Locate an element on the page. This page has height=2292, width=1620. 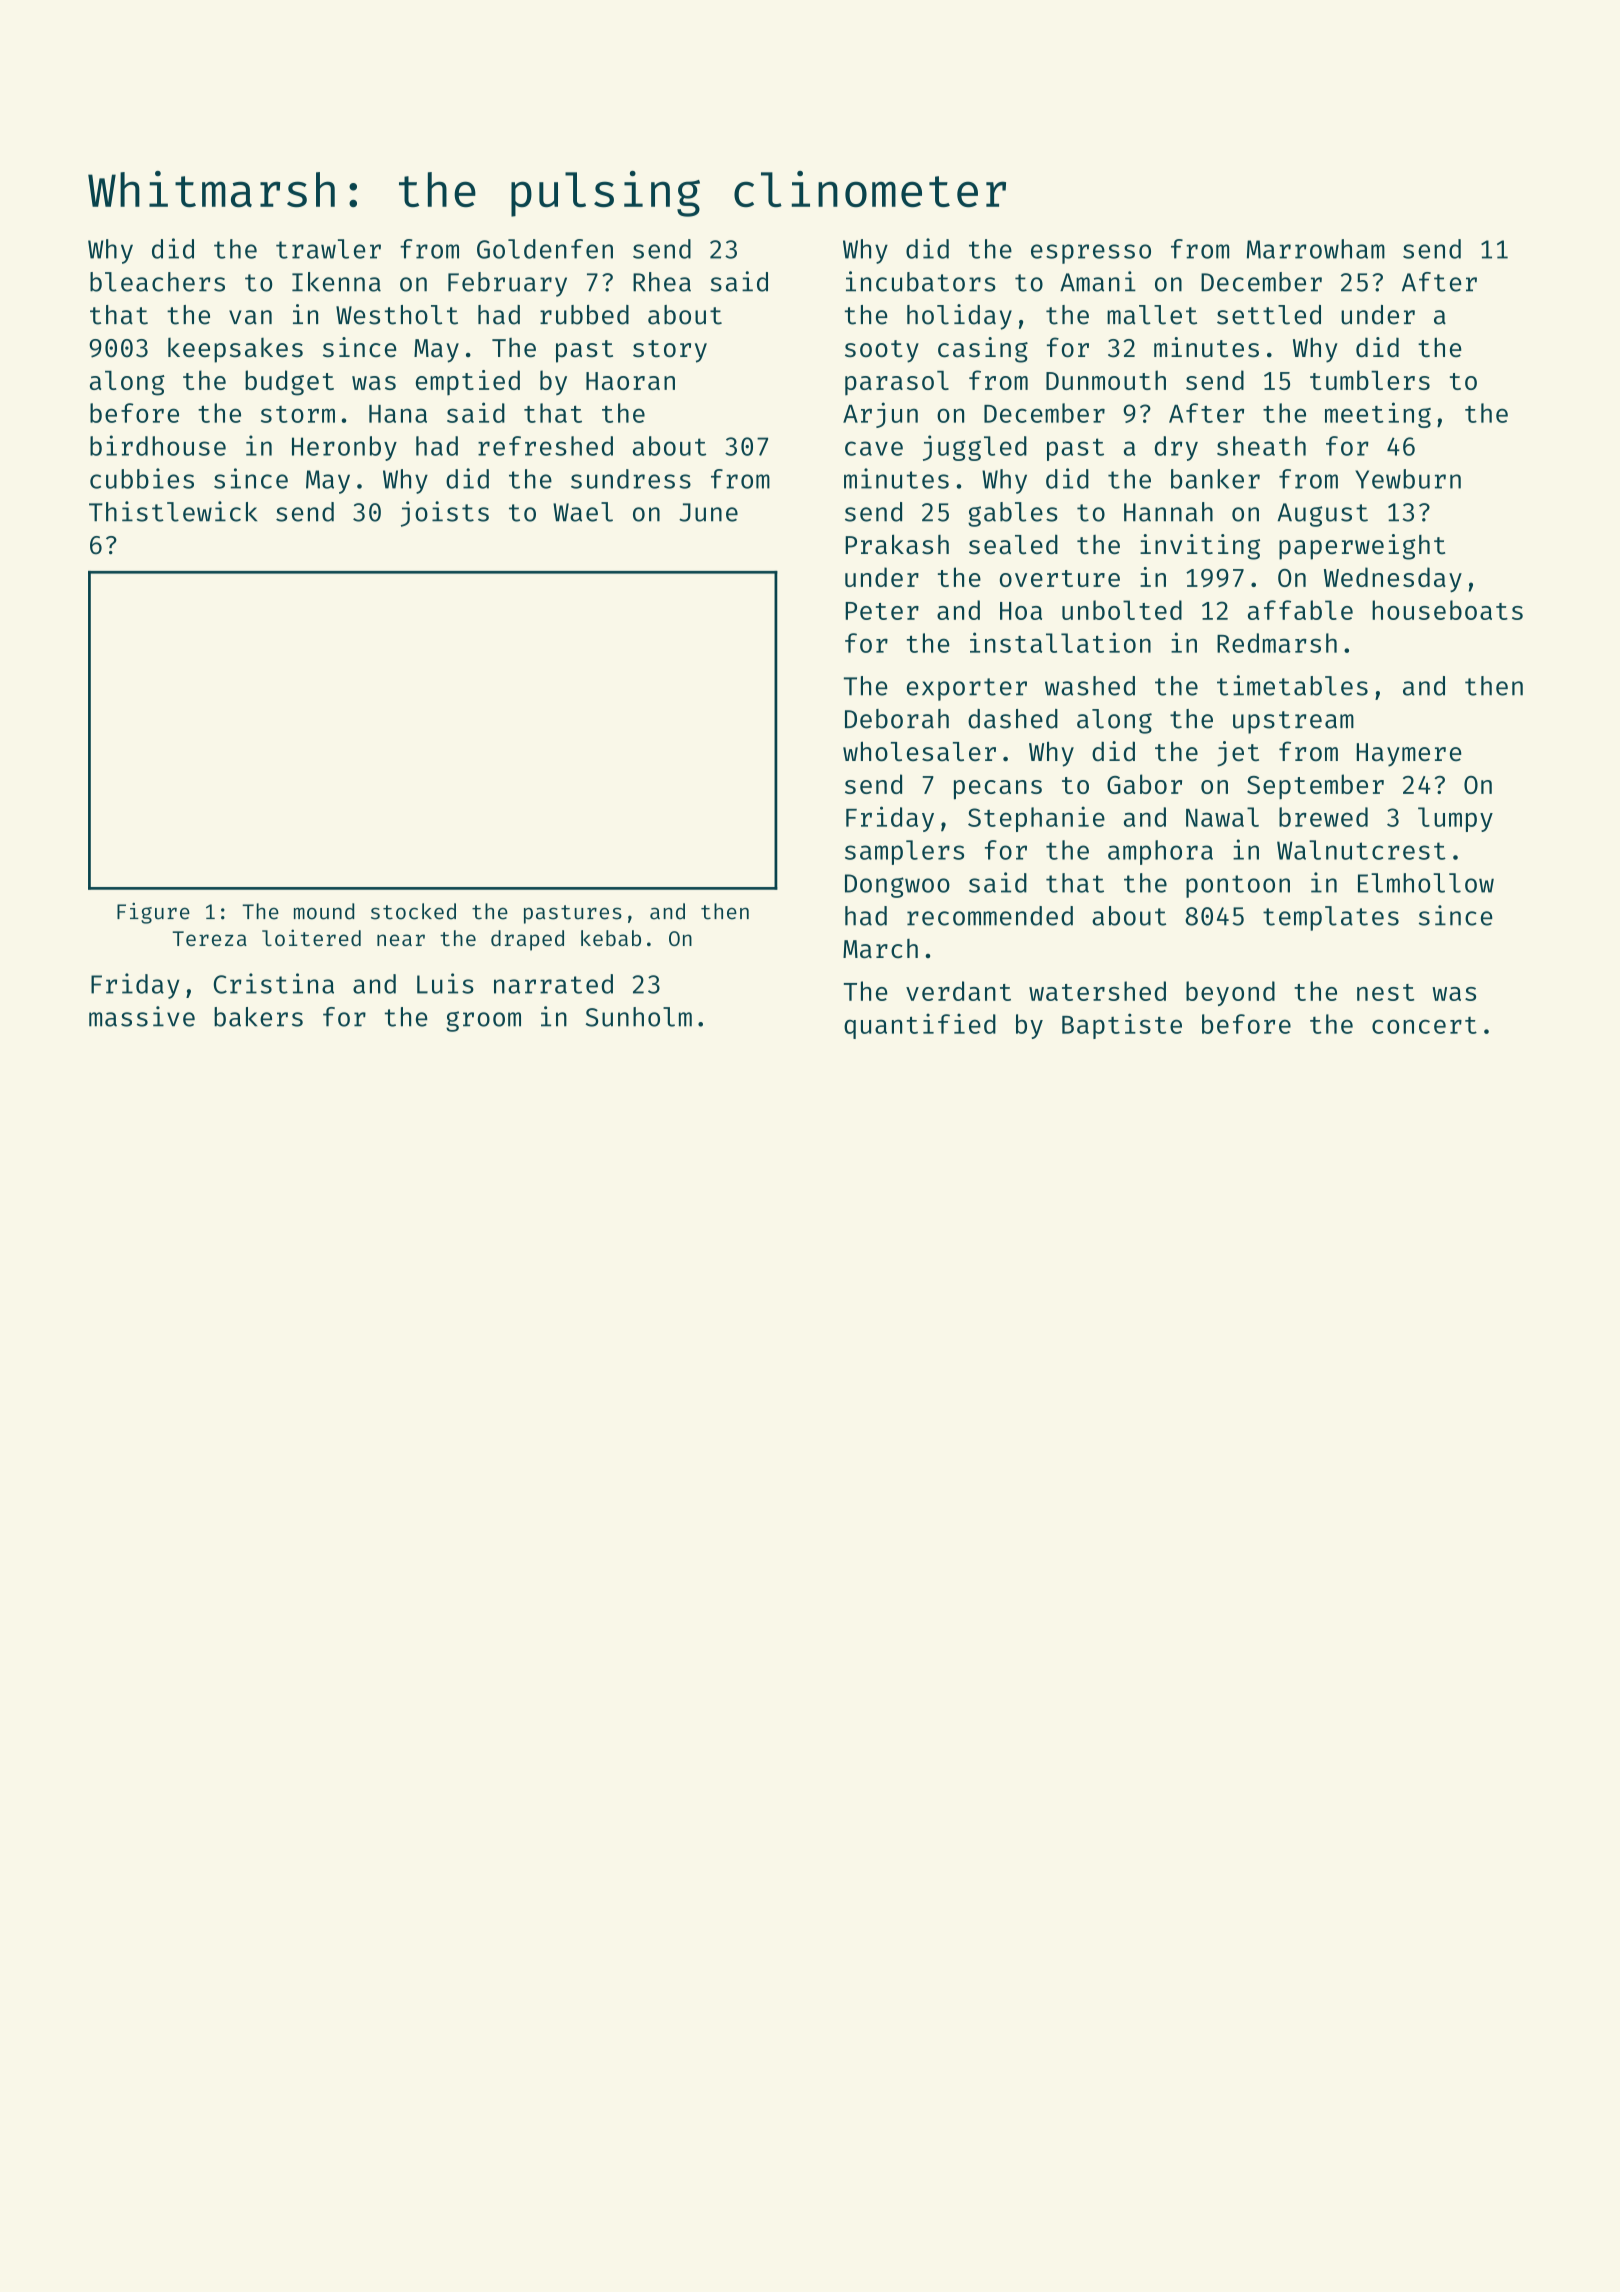
trawler is located at coordinates (328, 249).
